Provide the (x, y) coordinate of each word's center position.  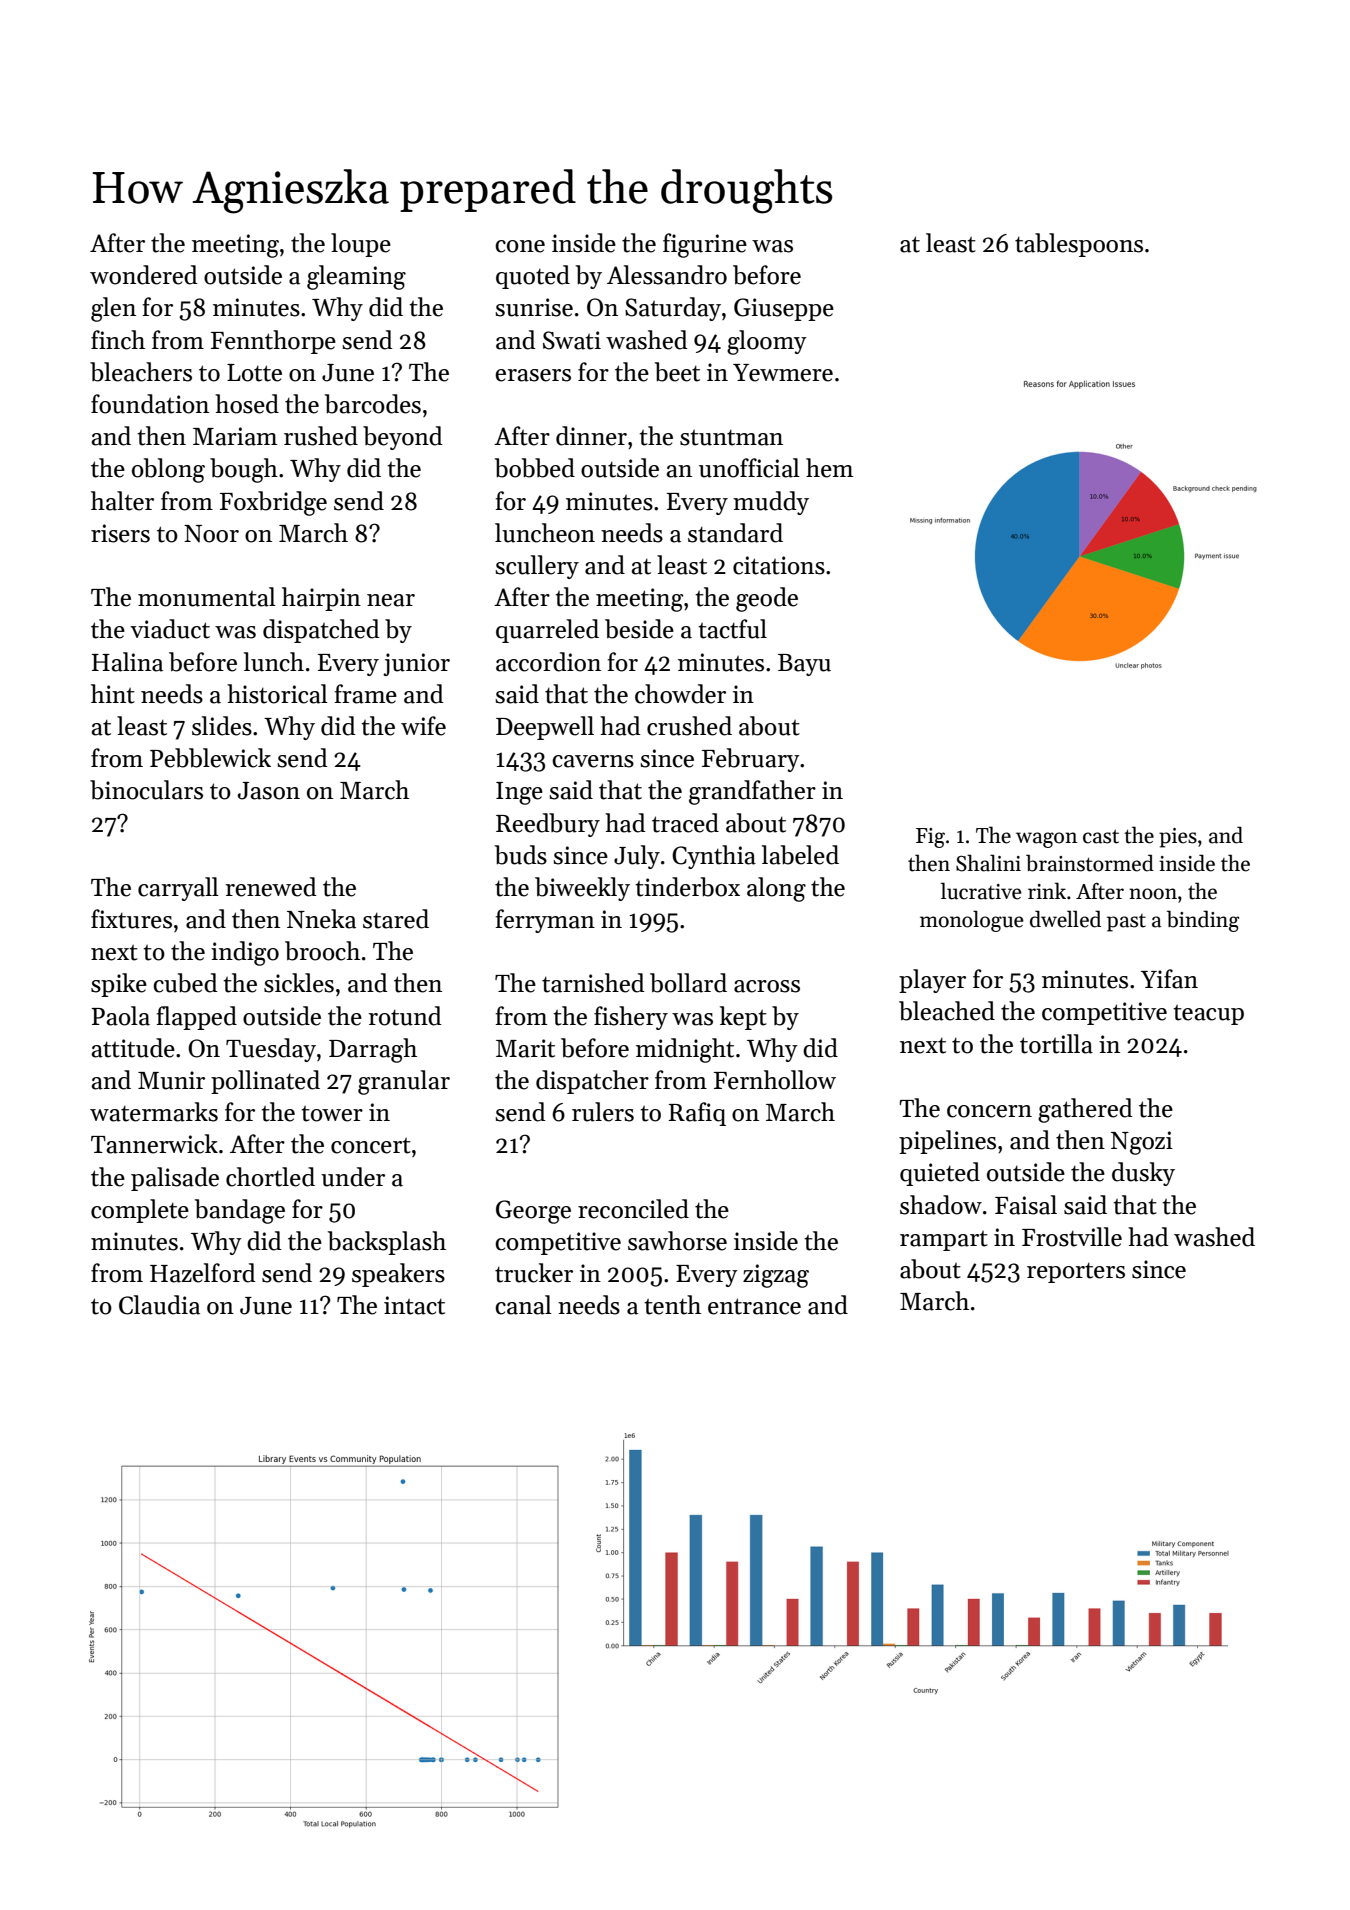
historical (277, 694)
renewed (271, 887)
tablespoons (1079, 245)
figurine (705, 245)
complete (140, 1211)
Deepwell (545, 728)
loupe (361, 245)
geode (767, 599)
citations (779, 565)
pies (1178, 838)
